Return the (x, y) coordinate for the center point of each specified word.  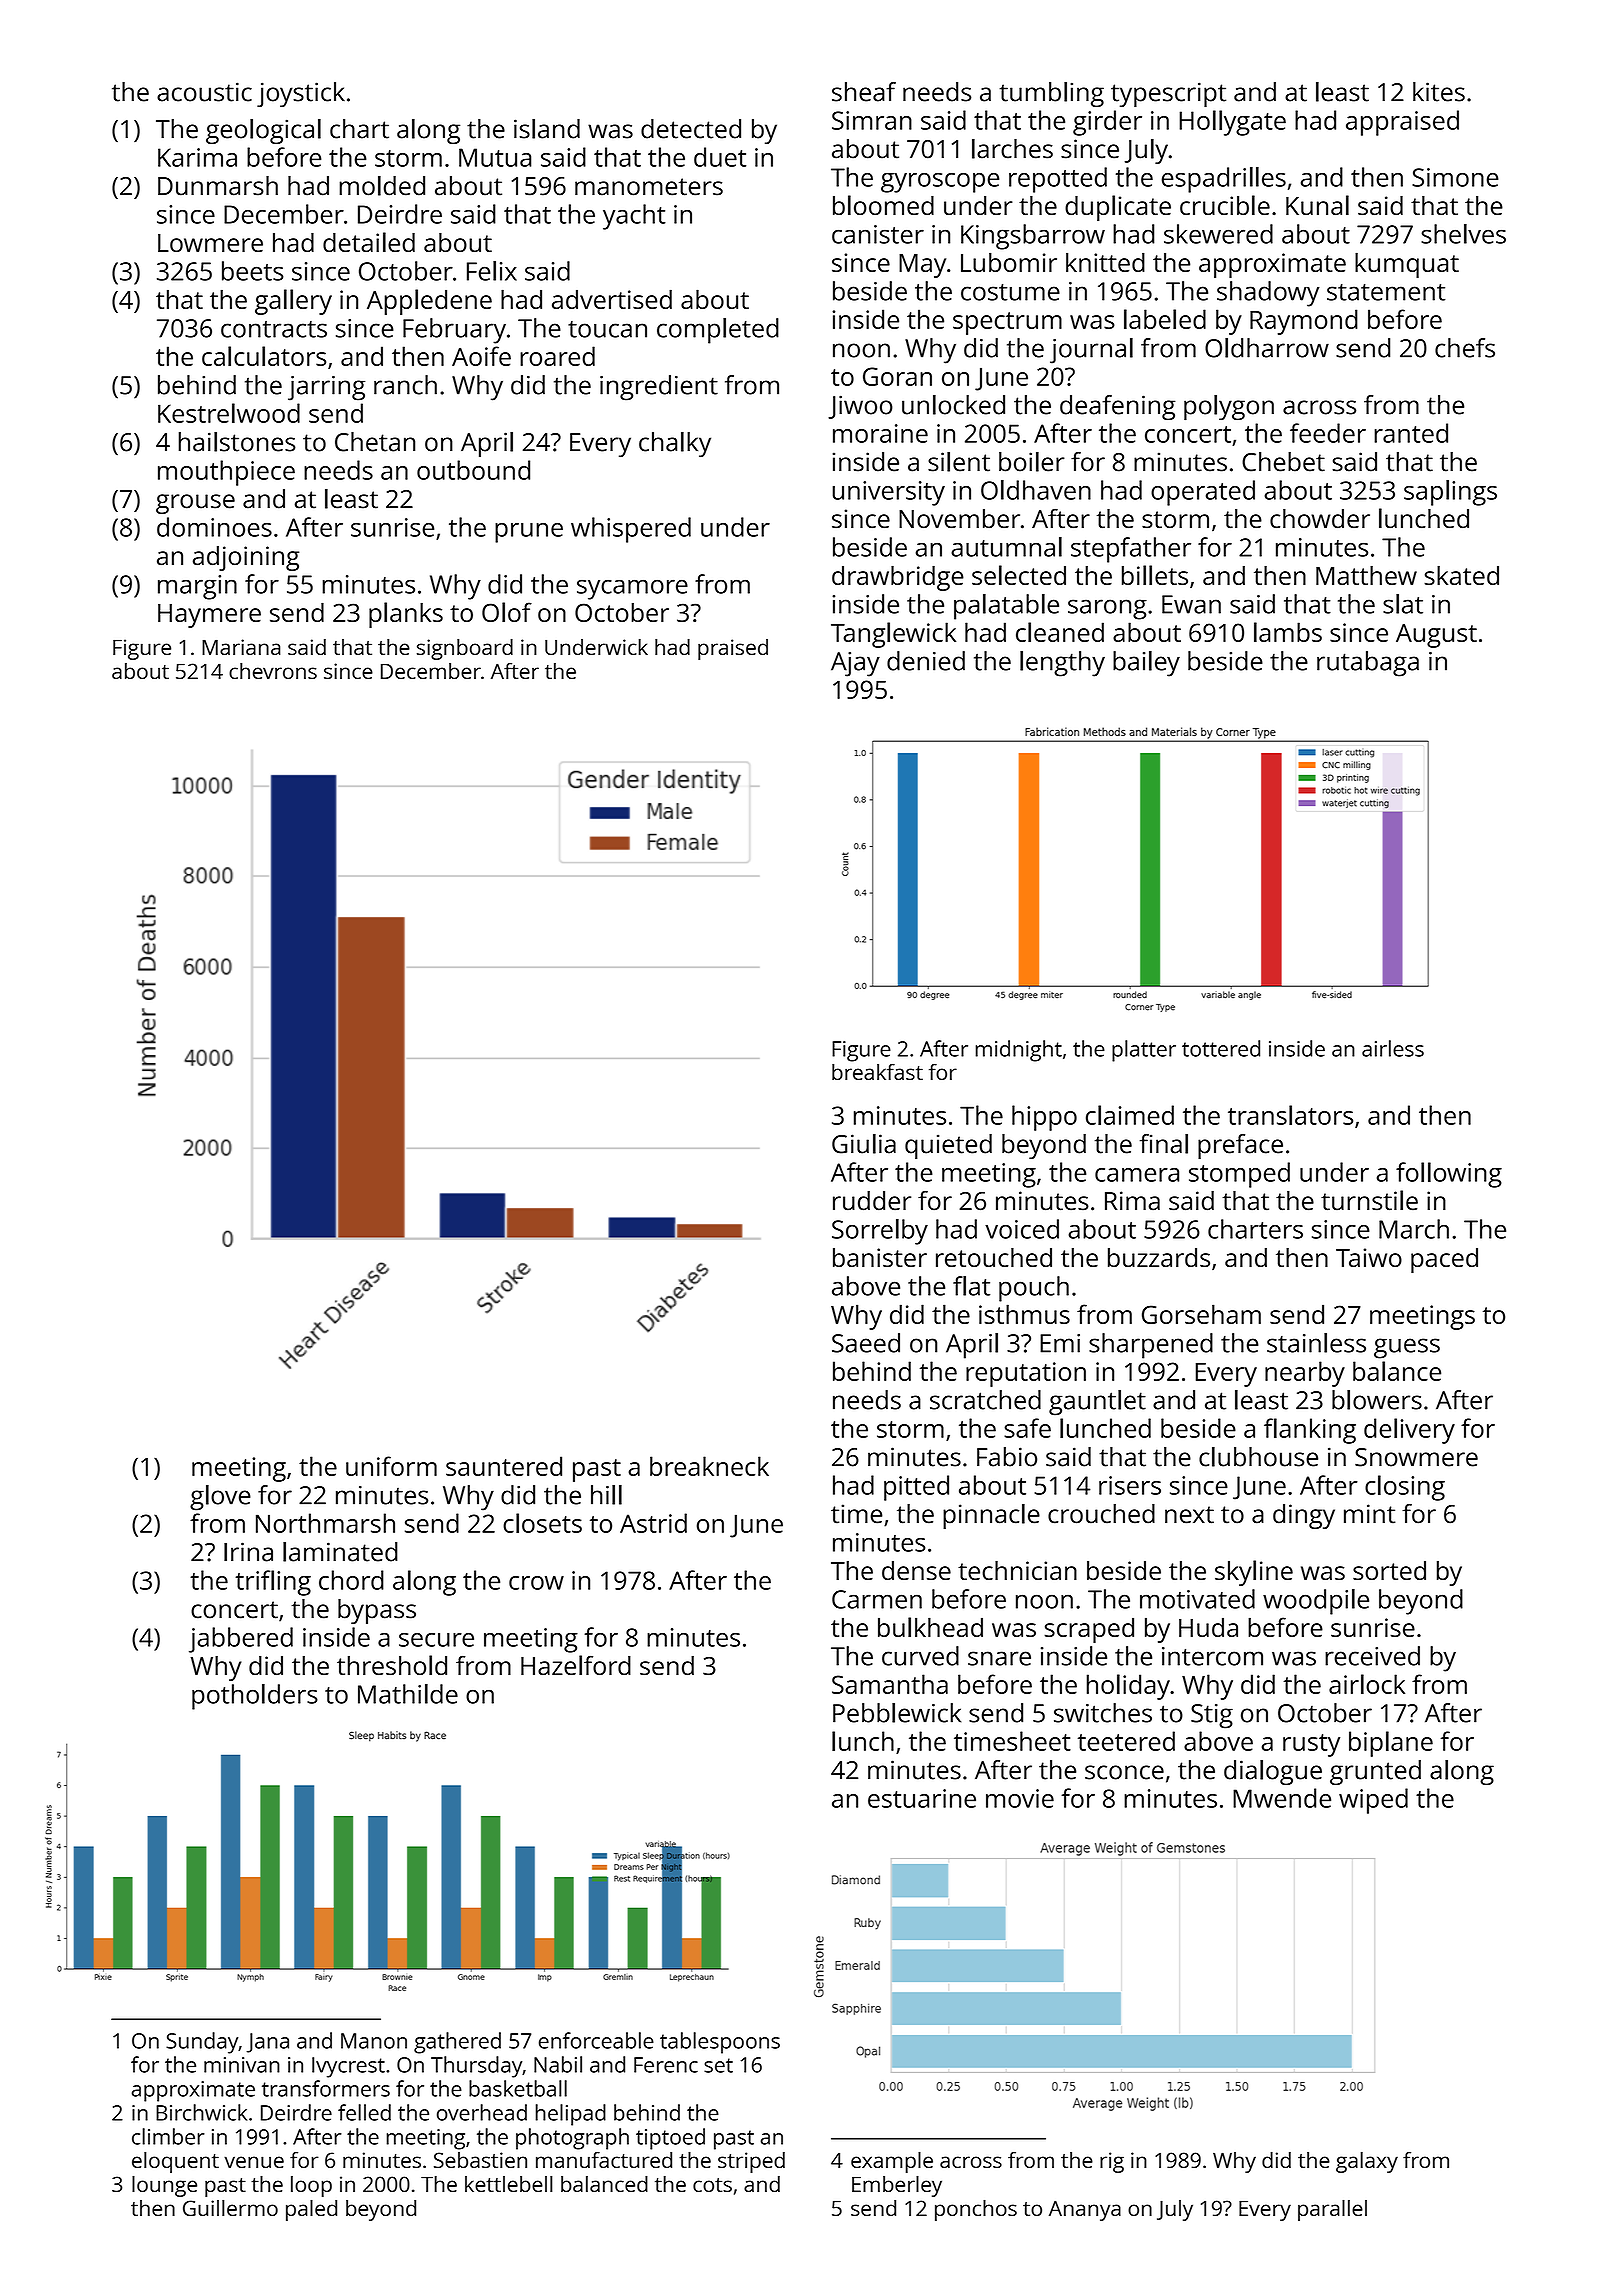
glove (220, 1498)
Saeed (866, 1343)
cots (712, 2185)
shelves (1463, 234)
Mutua (495, 157)
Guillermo (230, 2207)
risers (1130, 1485)
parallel (1332, 2210)
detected (691, 129)
